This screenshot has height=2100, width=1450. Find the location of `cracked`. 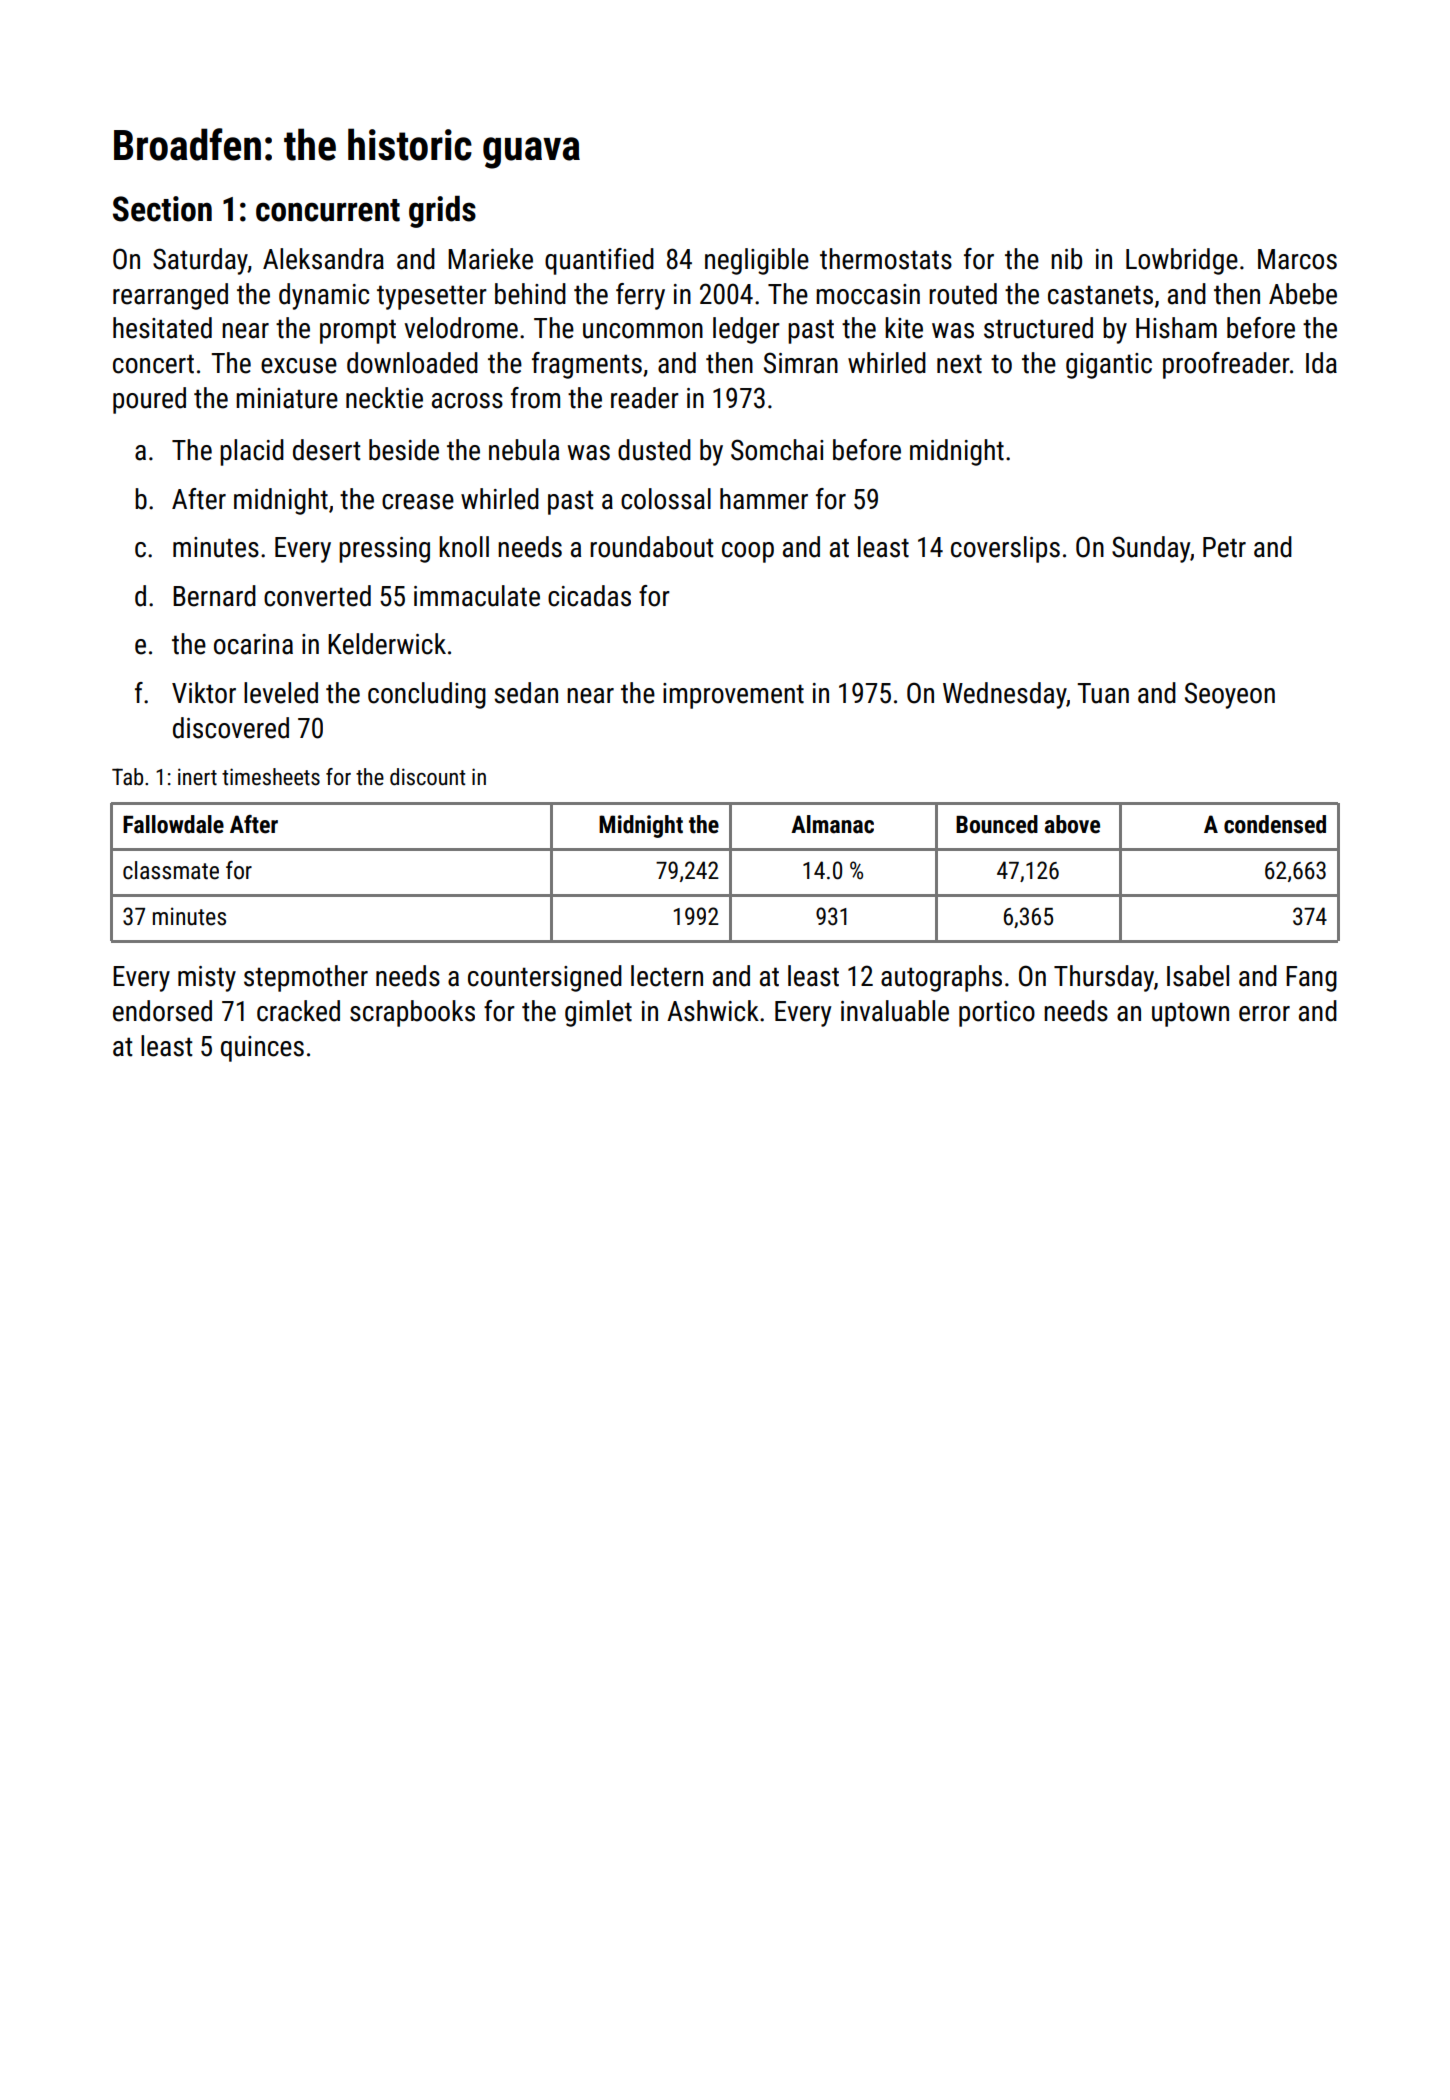

cracked is located at coordinates (298, 1011).
